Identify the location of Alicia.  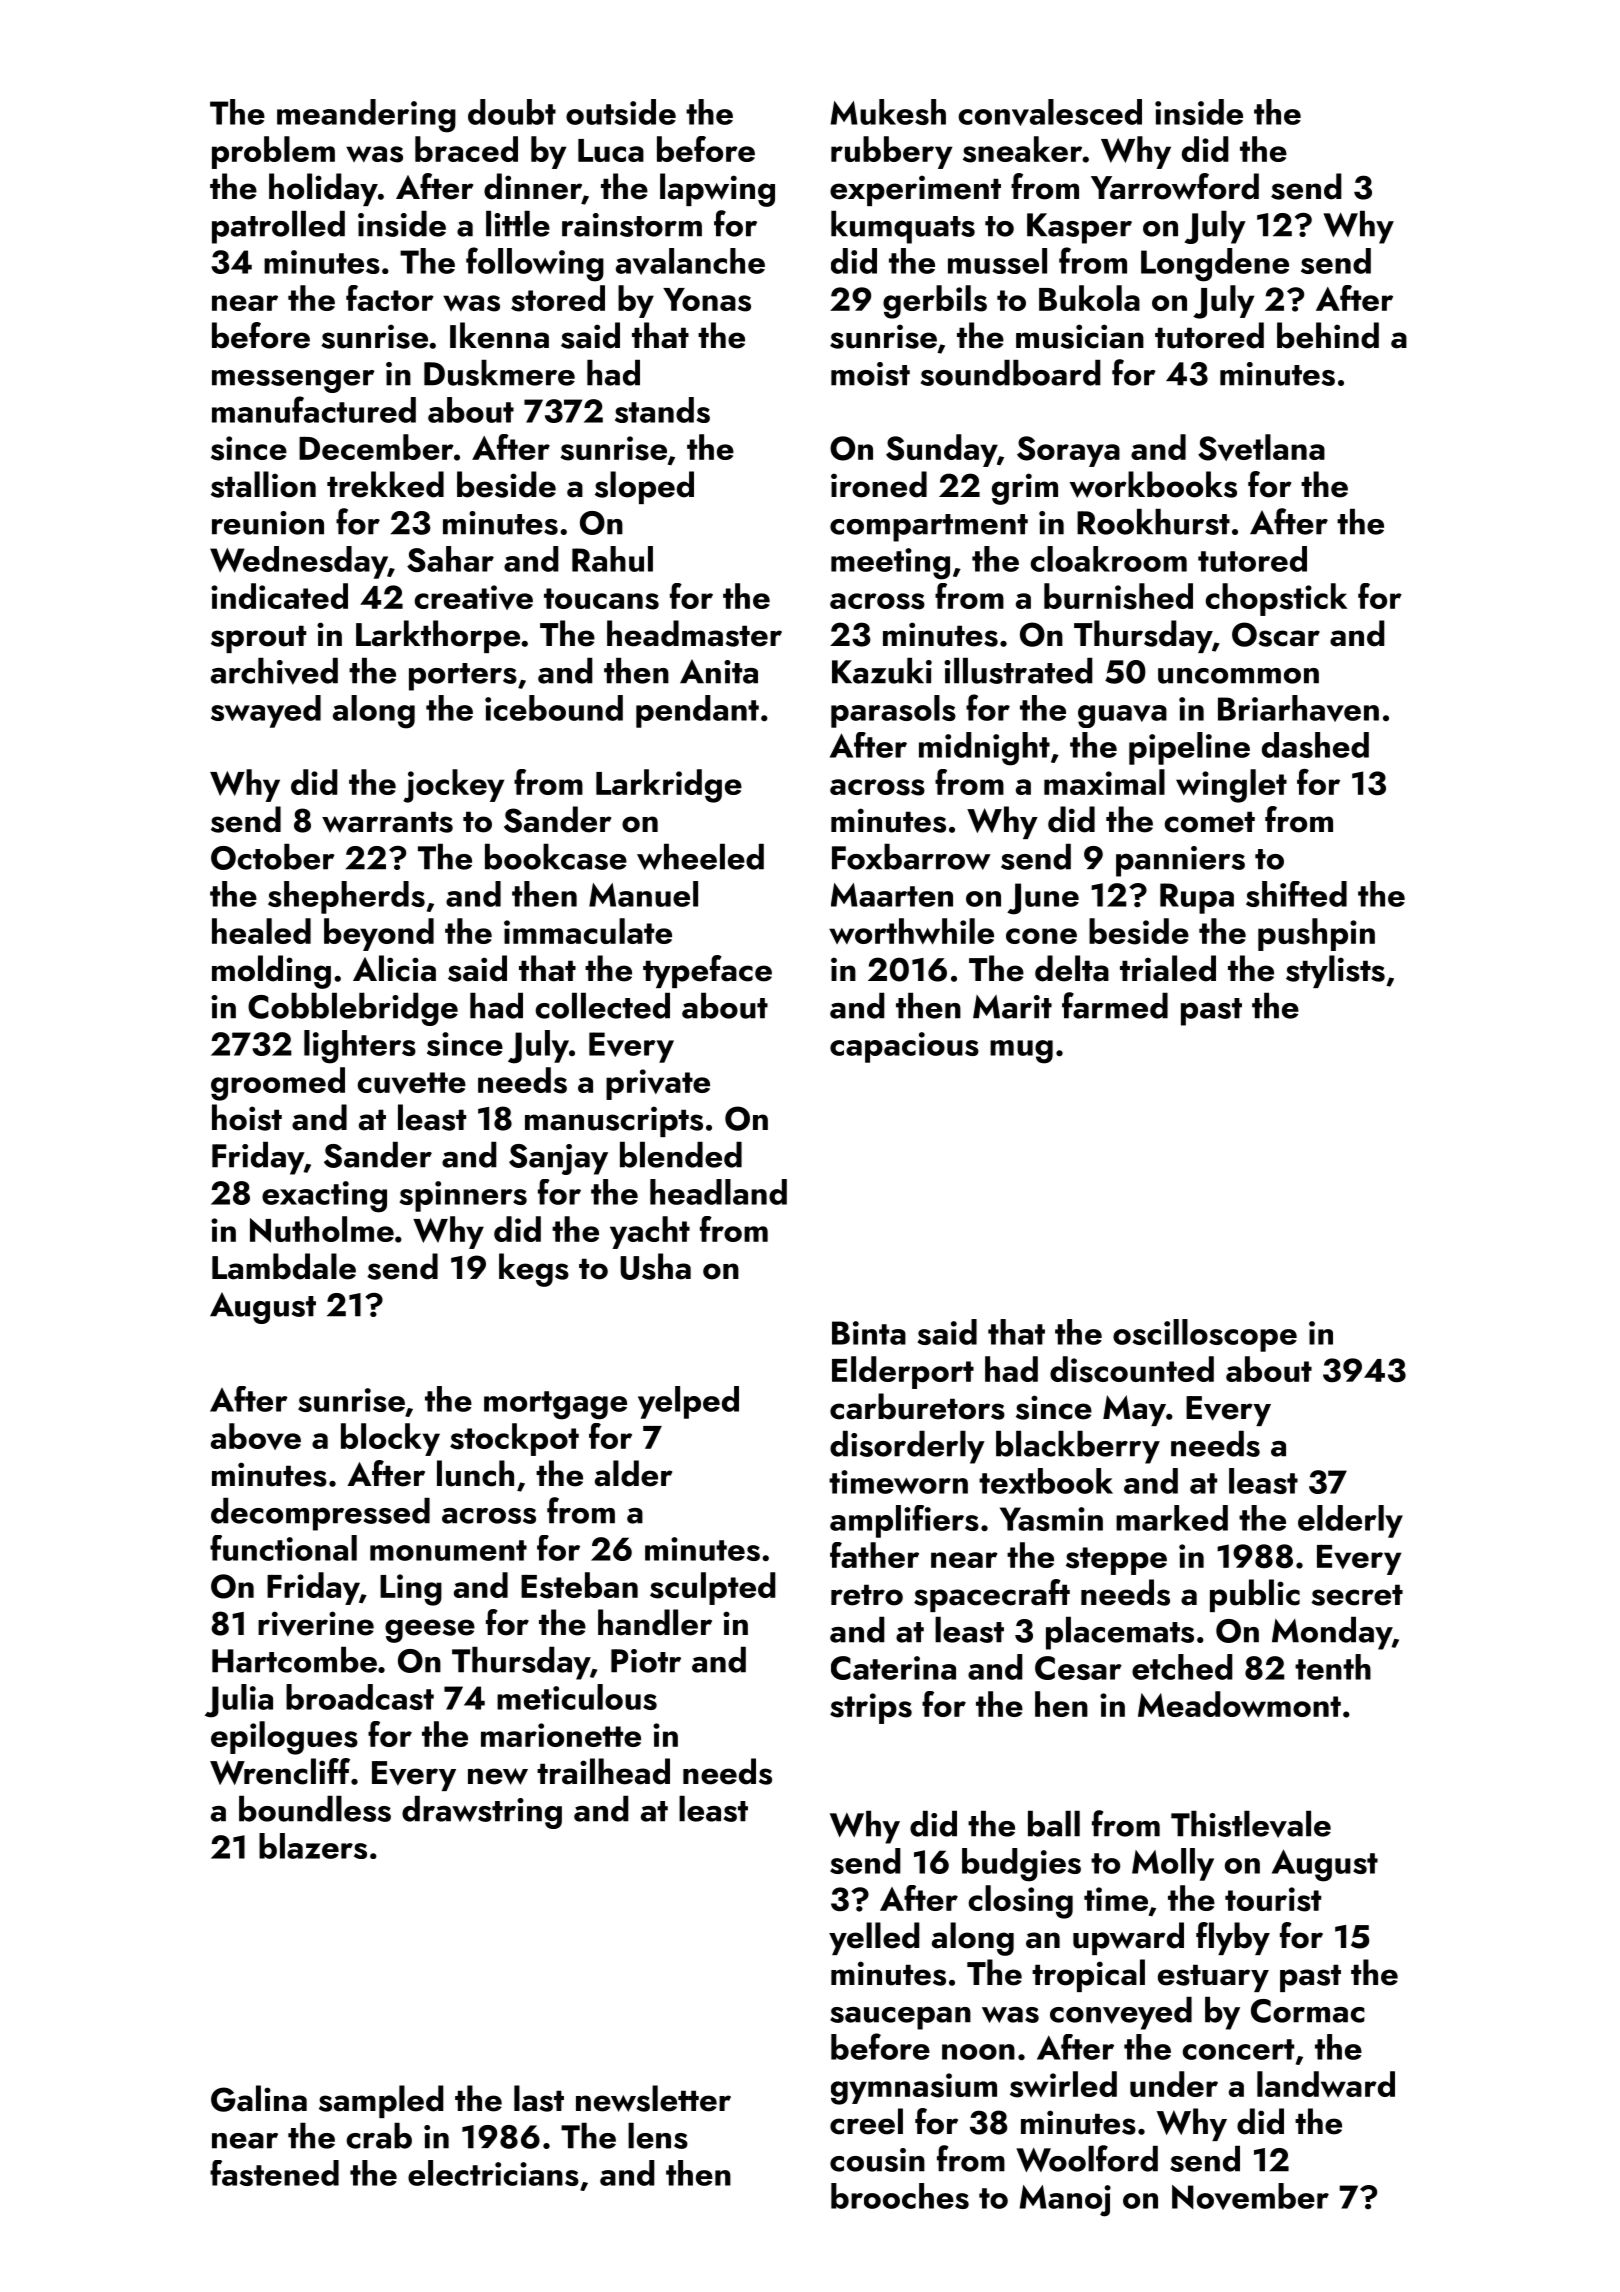
(394, 968).
